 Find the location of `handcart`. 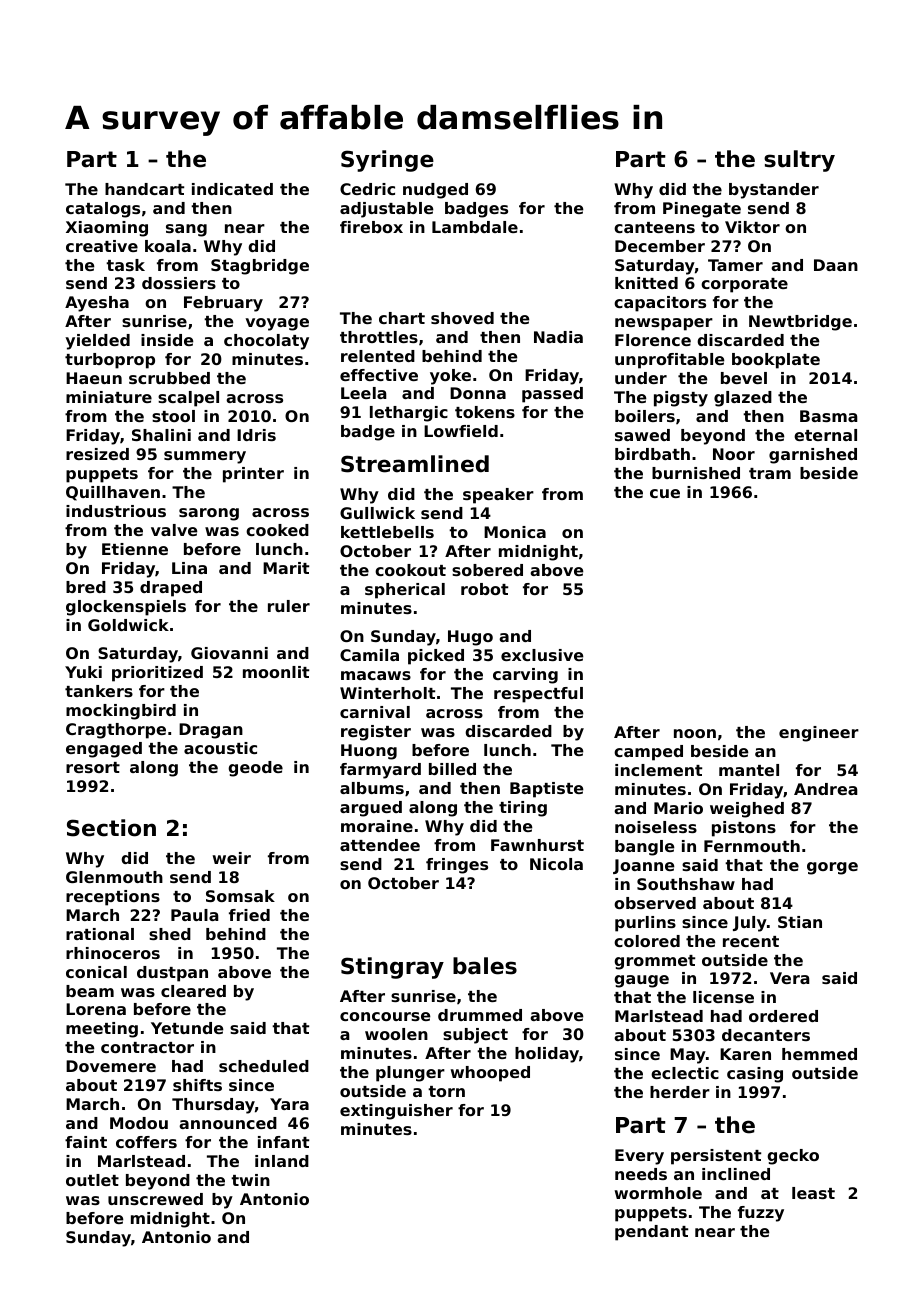

handcart is located at coordinates (144, 189).
